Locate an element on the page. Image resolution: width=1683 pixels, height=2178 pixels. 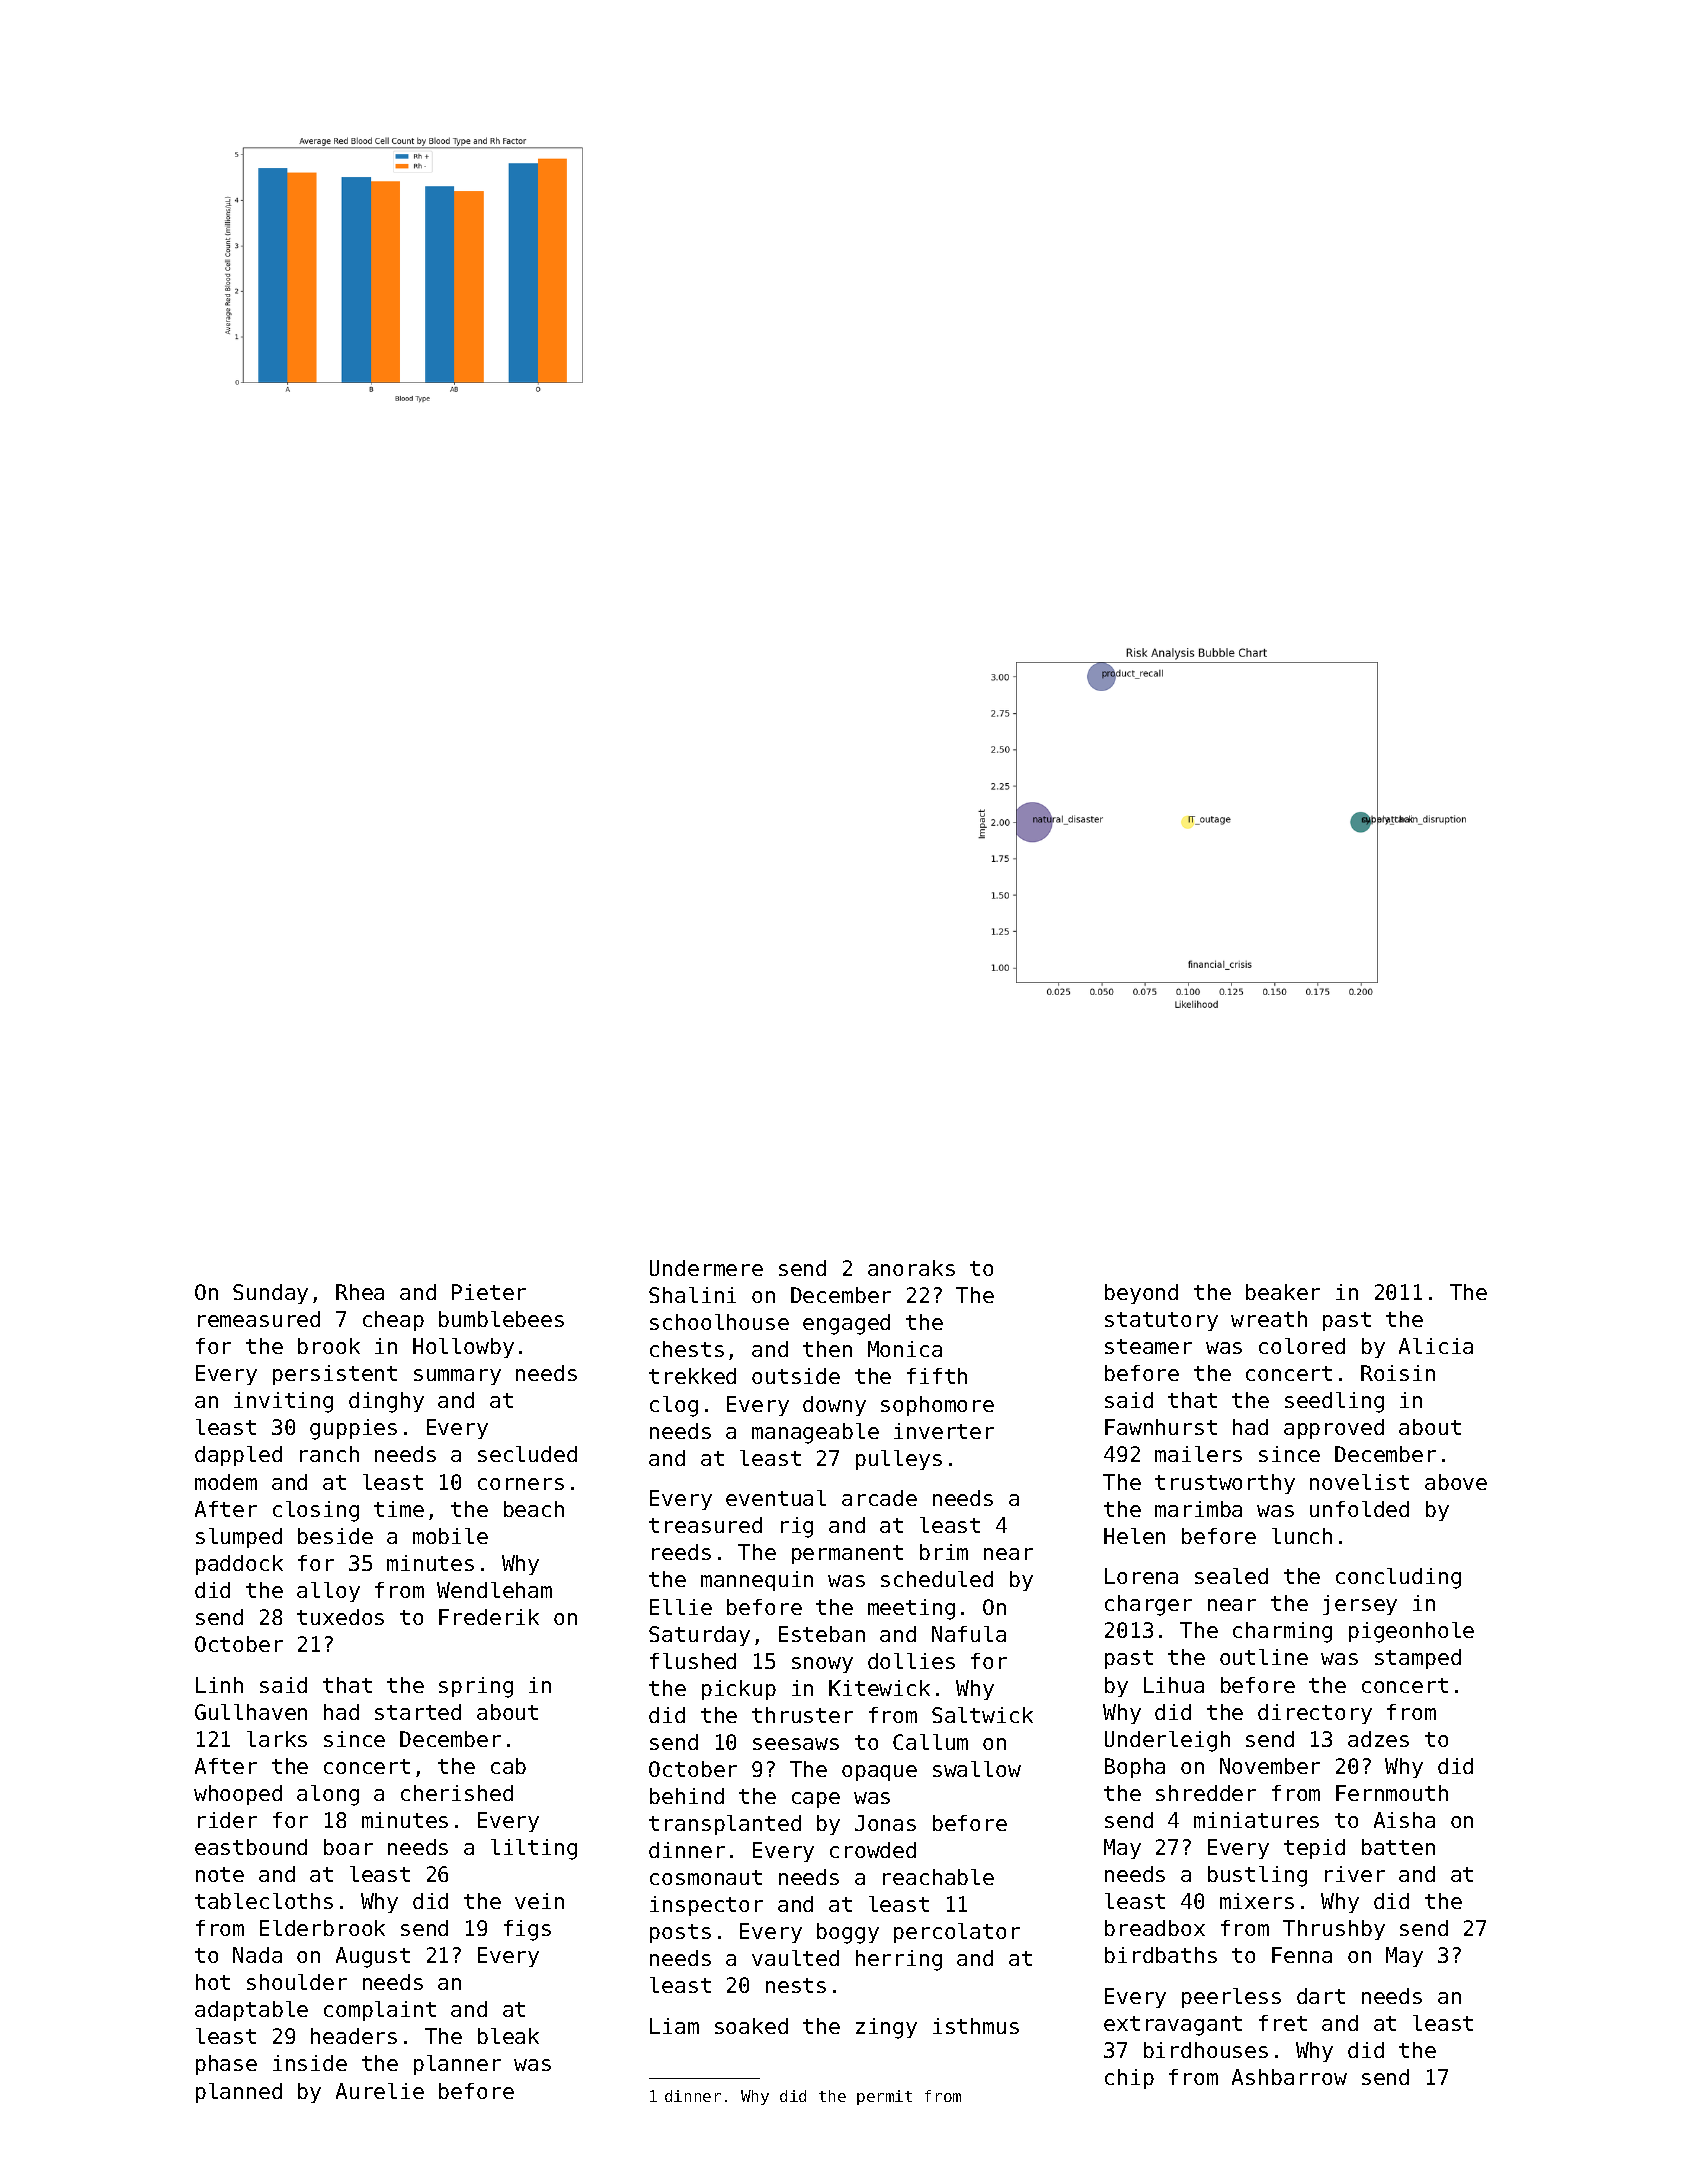
river is located at coordinates (1355, 1874).
